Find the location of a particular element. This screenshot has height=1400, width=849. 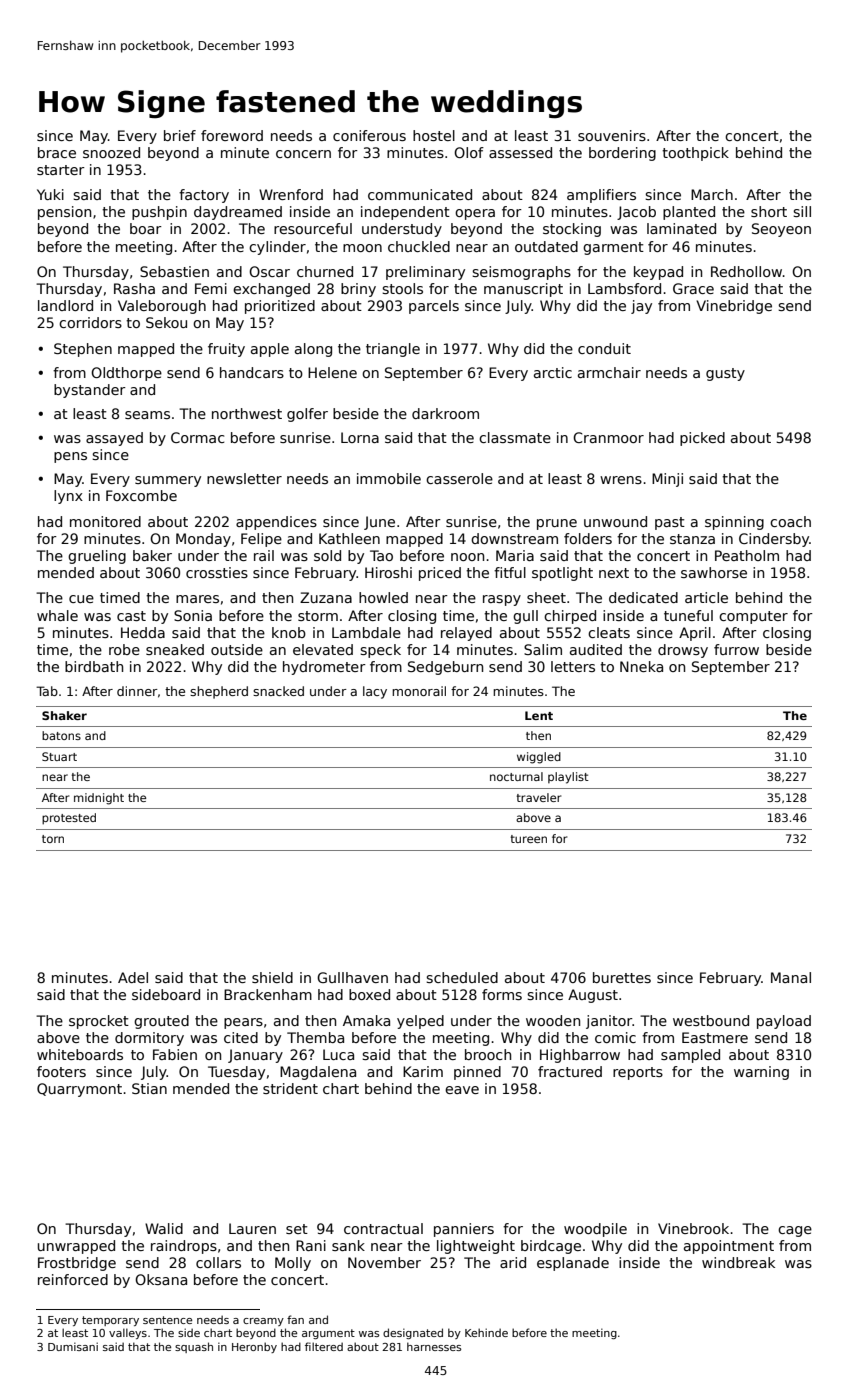

snoozed is located at coordinates (111, 152).
